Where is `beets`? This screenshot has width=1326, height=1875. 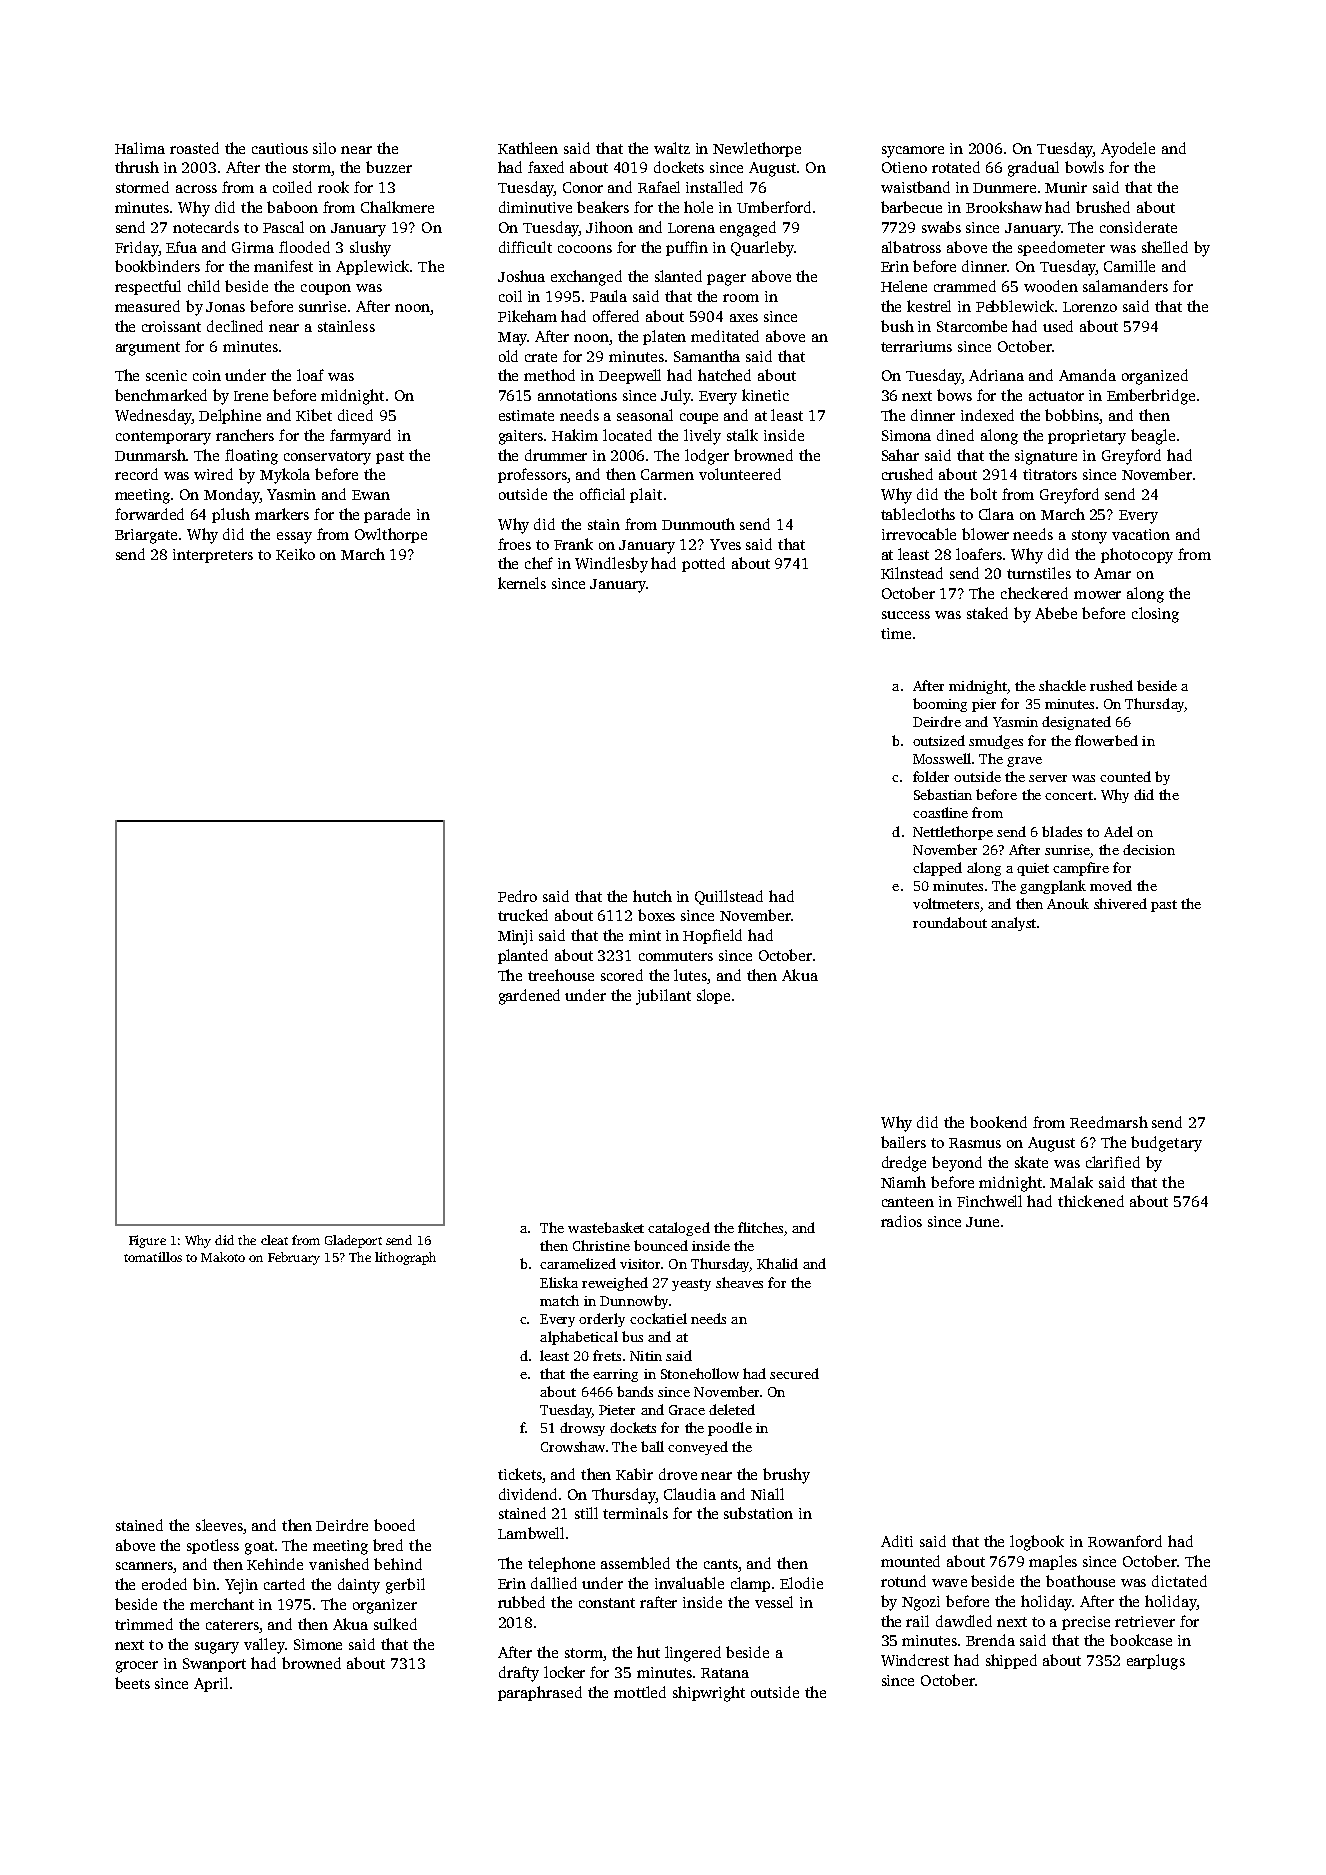
beets is located at coordinates (132, 1683).
